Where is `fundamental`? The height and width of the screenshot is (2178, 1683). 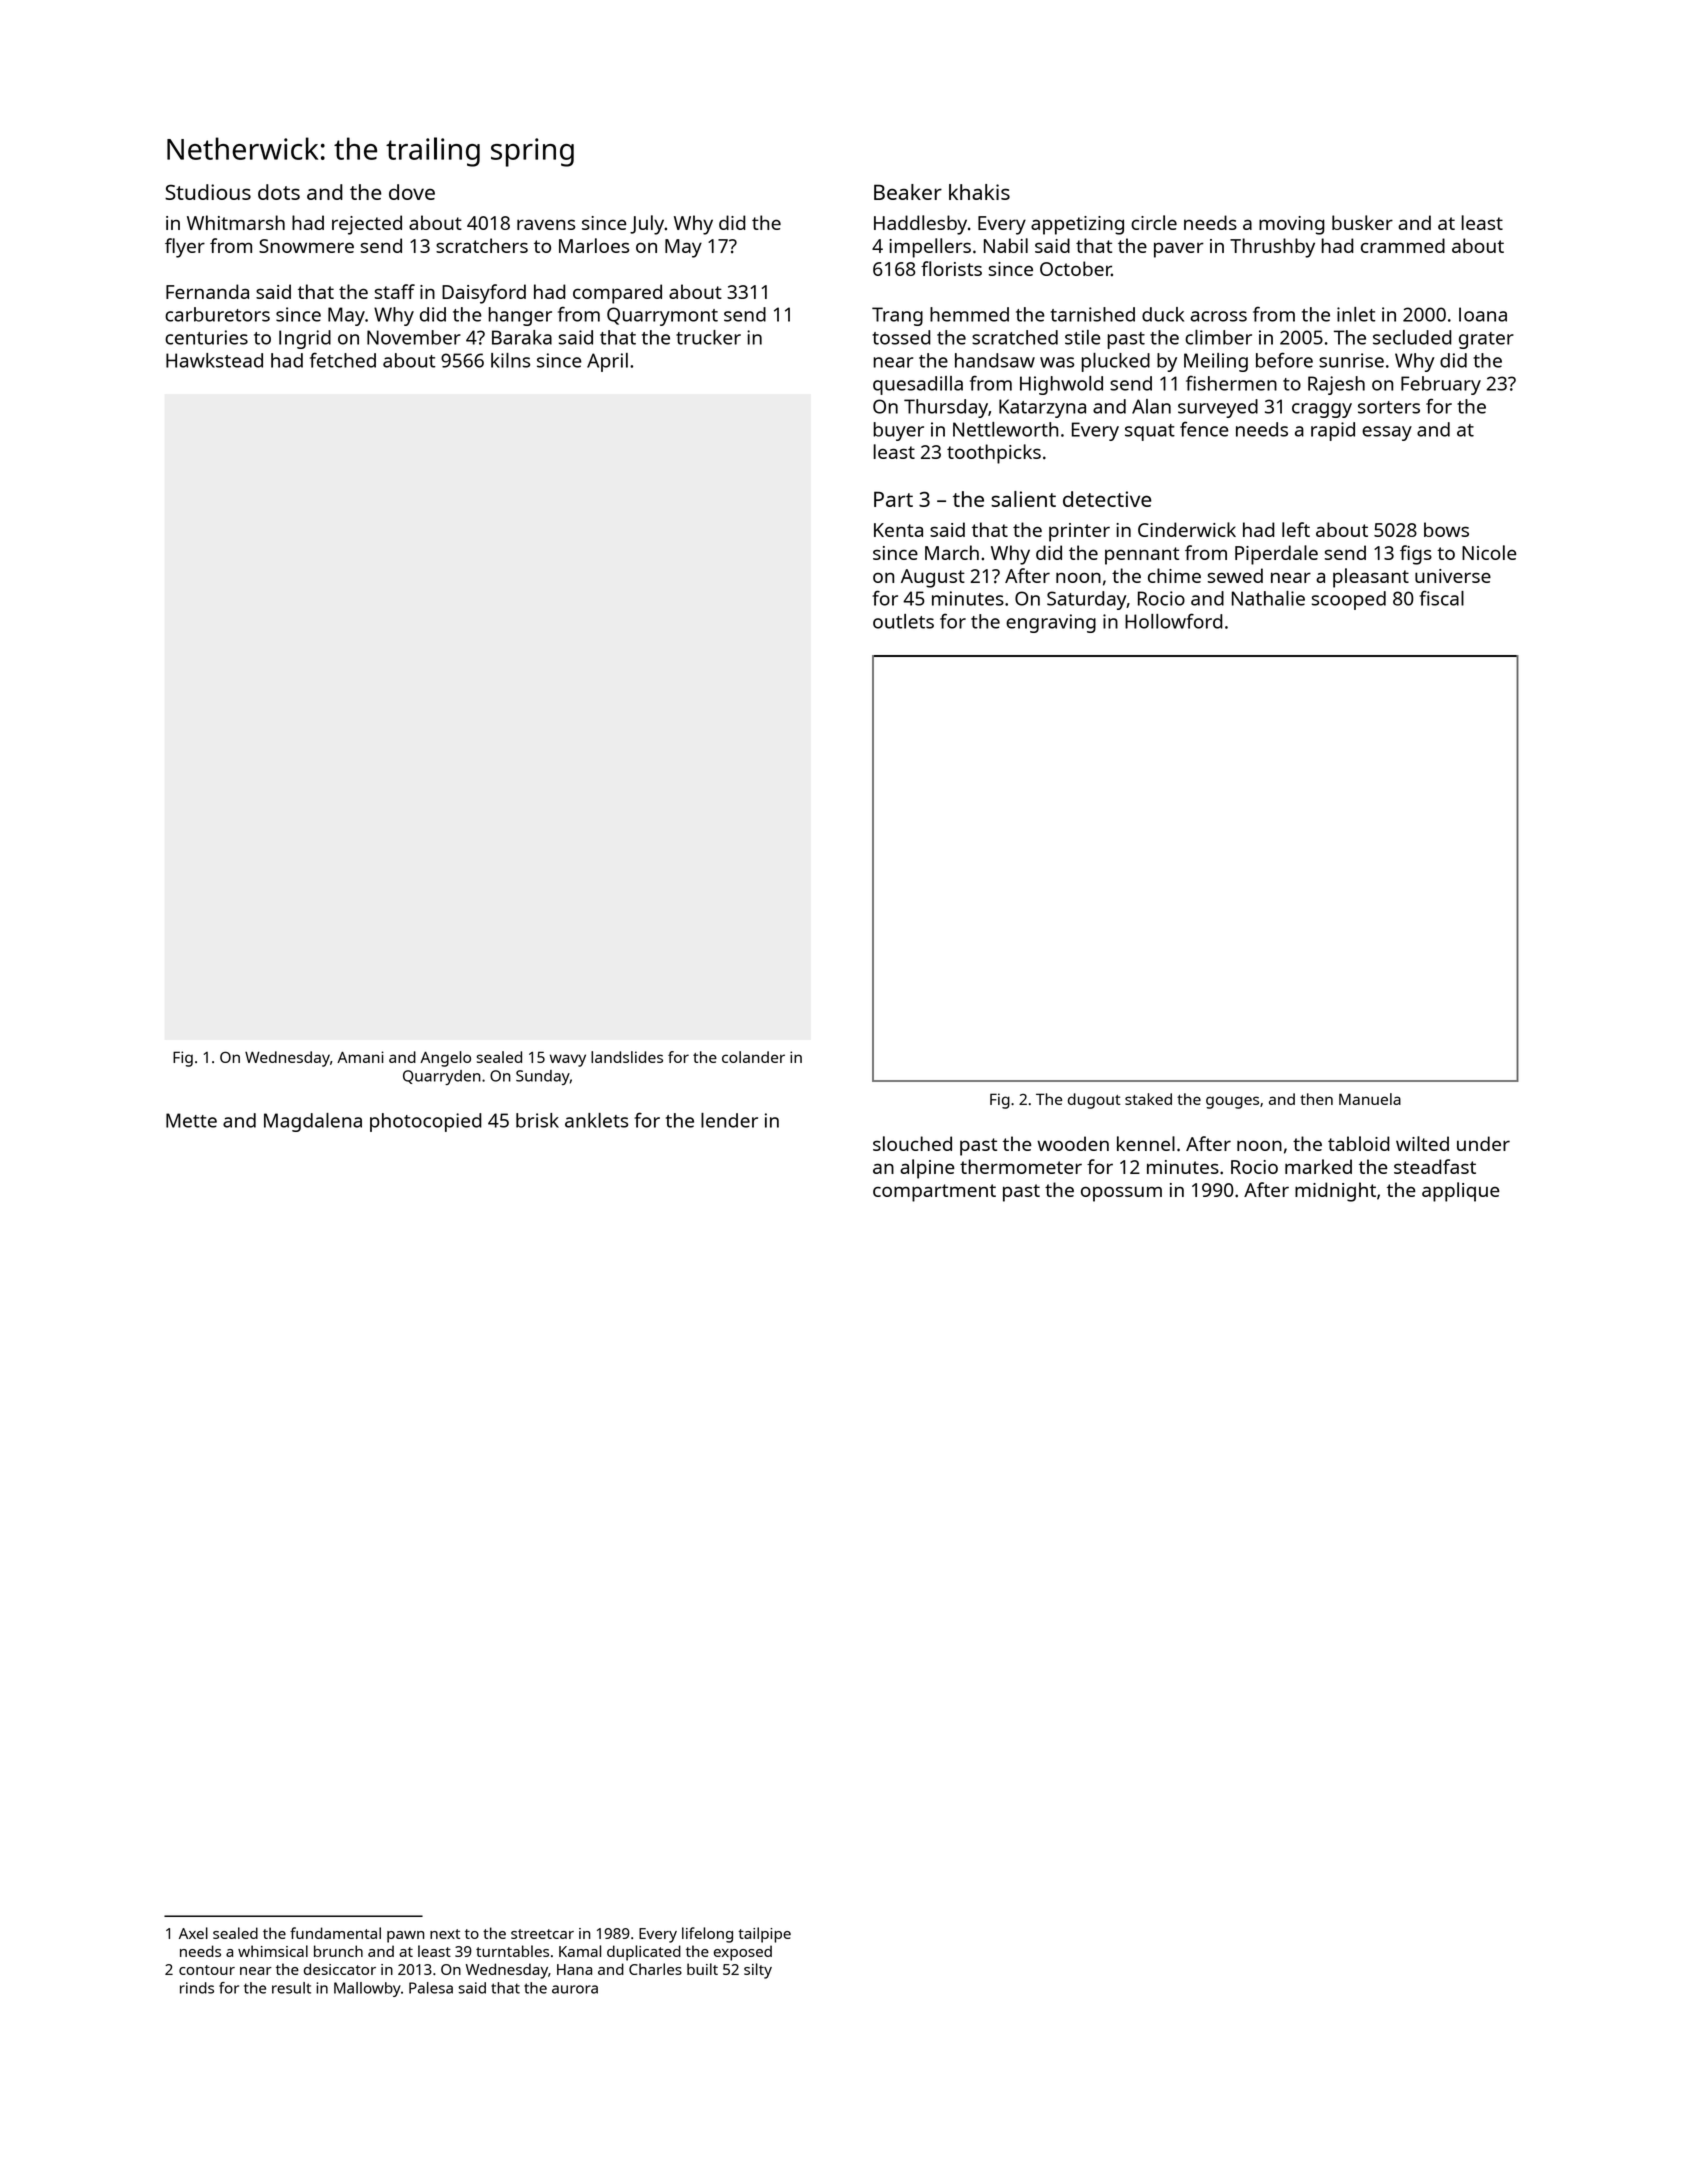
fundamental is located at coordinates (335, 1933).
